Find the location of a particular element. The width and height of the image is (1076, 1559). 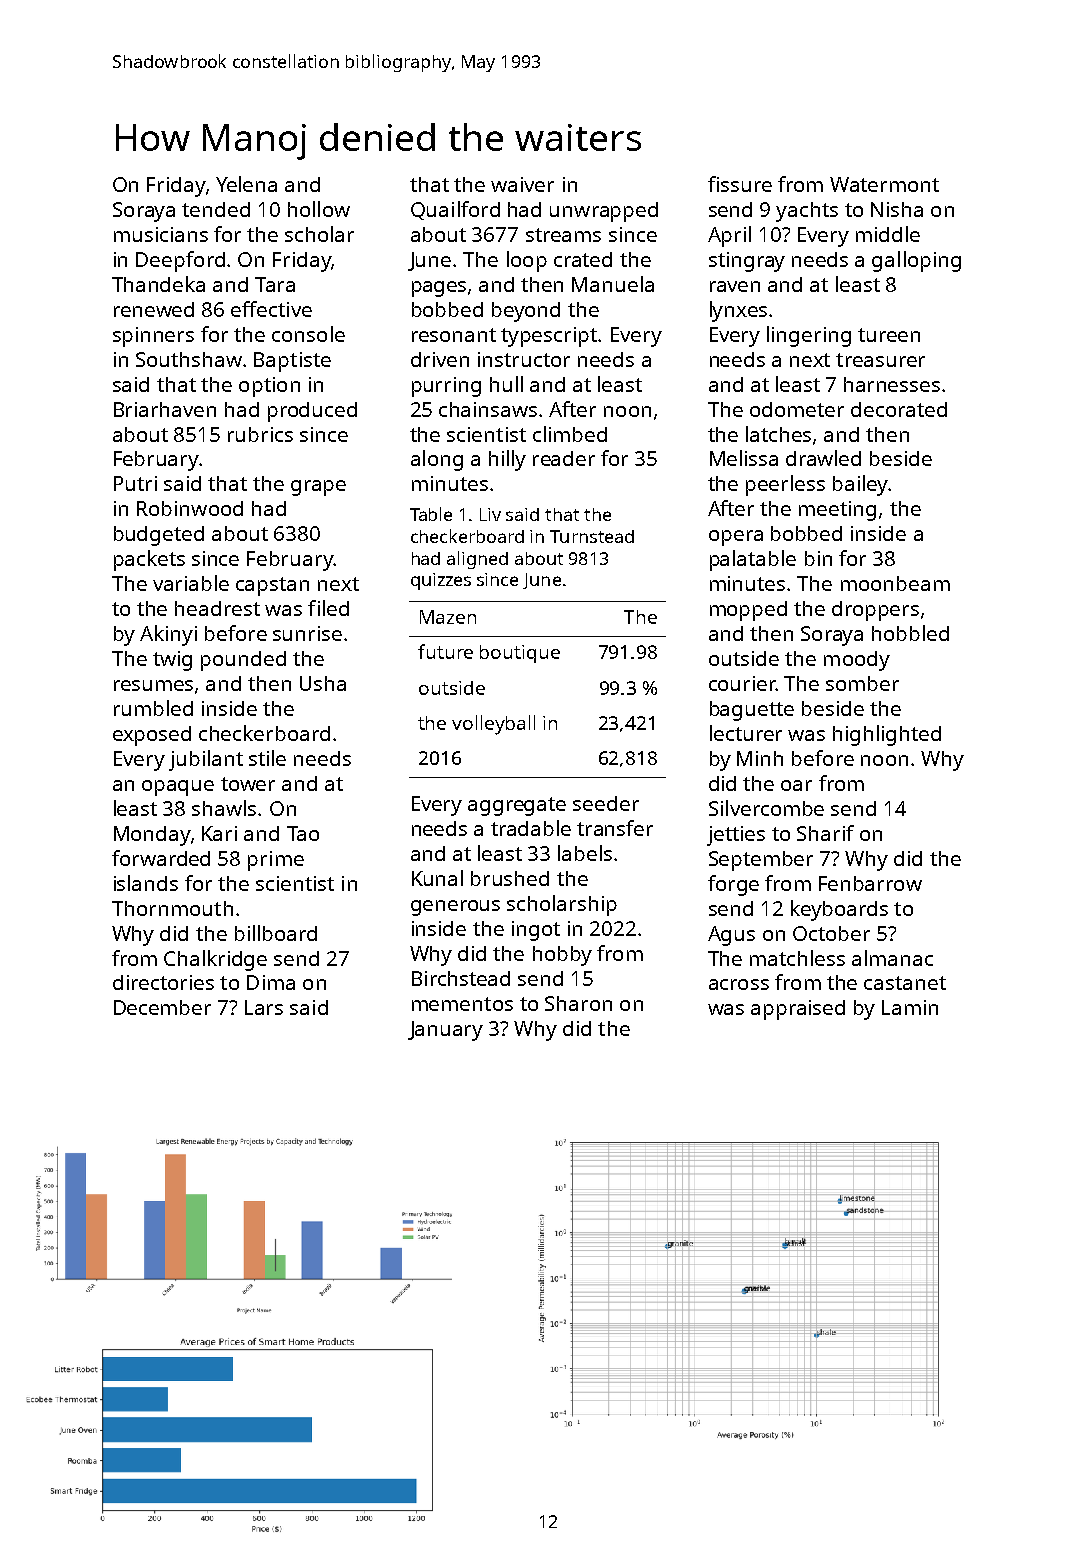

filed is located at coordinates (328, 608).
